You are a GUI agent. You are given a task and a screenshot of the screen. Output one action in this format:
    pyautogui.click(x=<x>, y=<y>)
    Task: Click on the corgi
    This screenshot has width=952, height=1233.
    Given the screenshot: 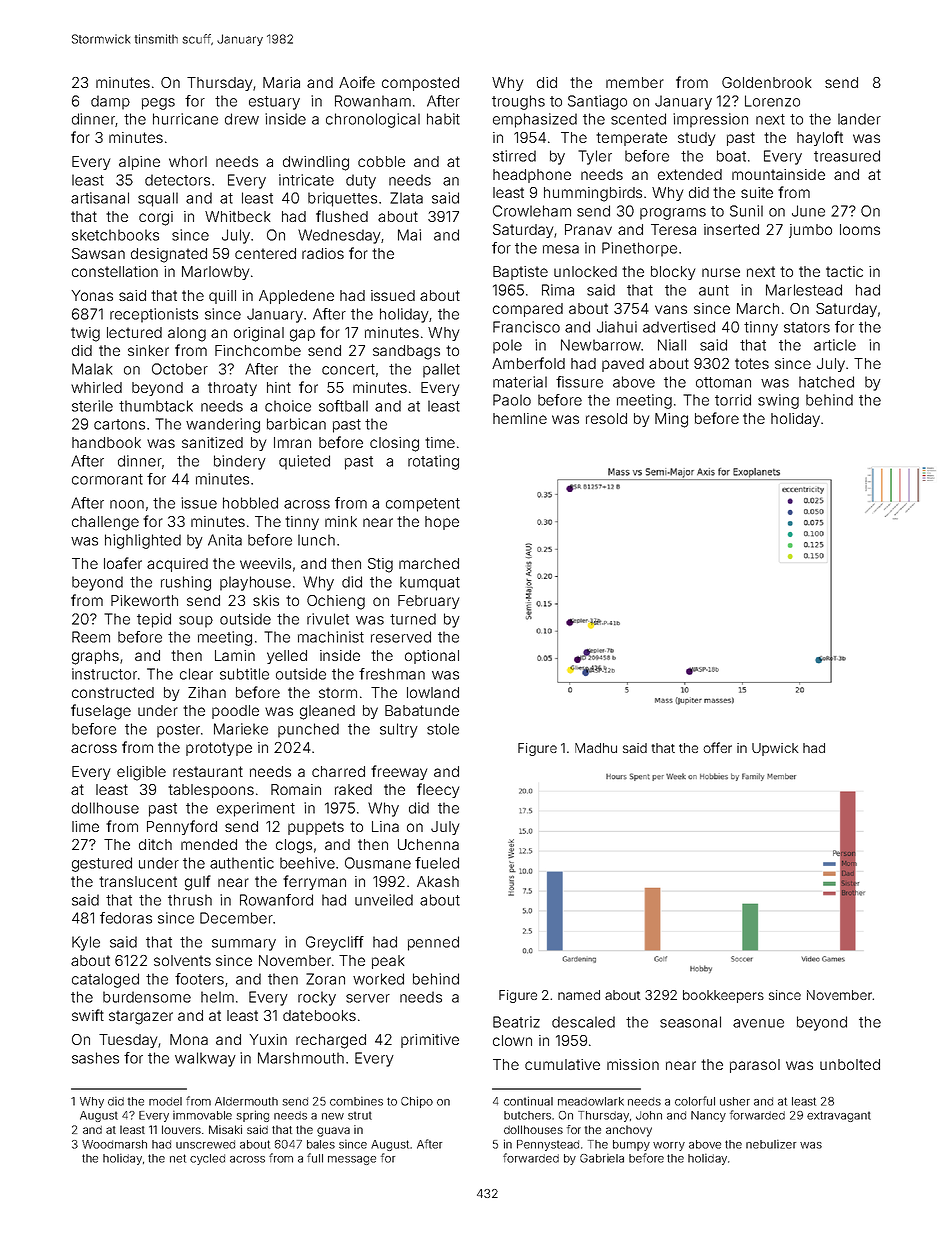 What is the action you would take?
    pyautogui.click(x=156, y=218)
